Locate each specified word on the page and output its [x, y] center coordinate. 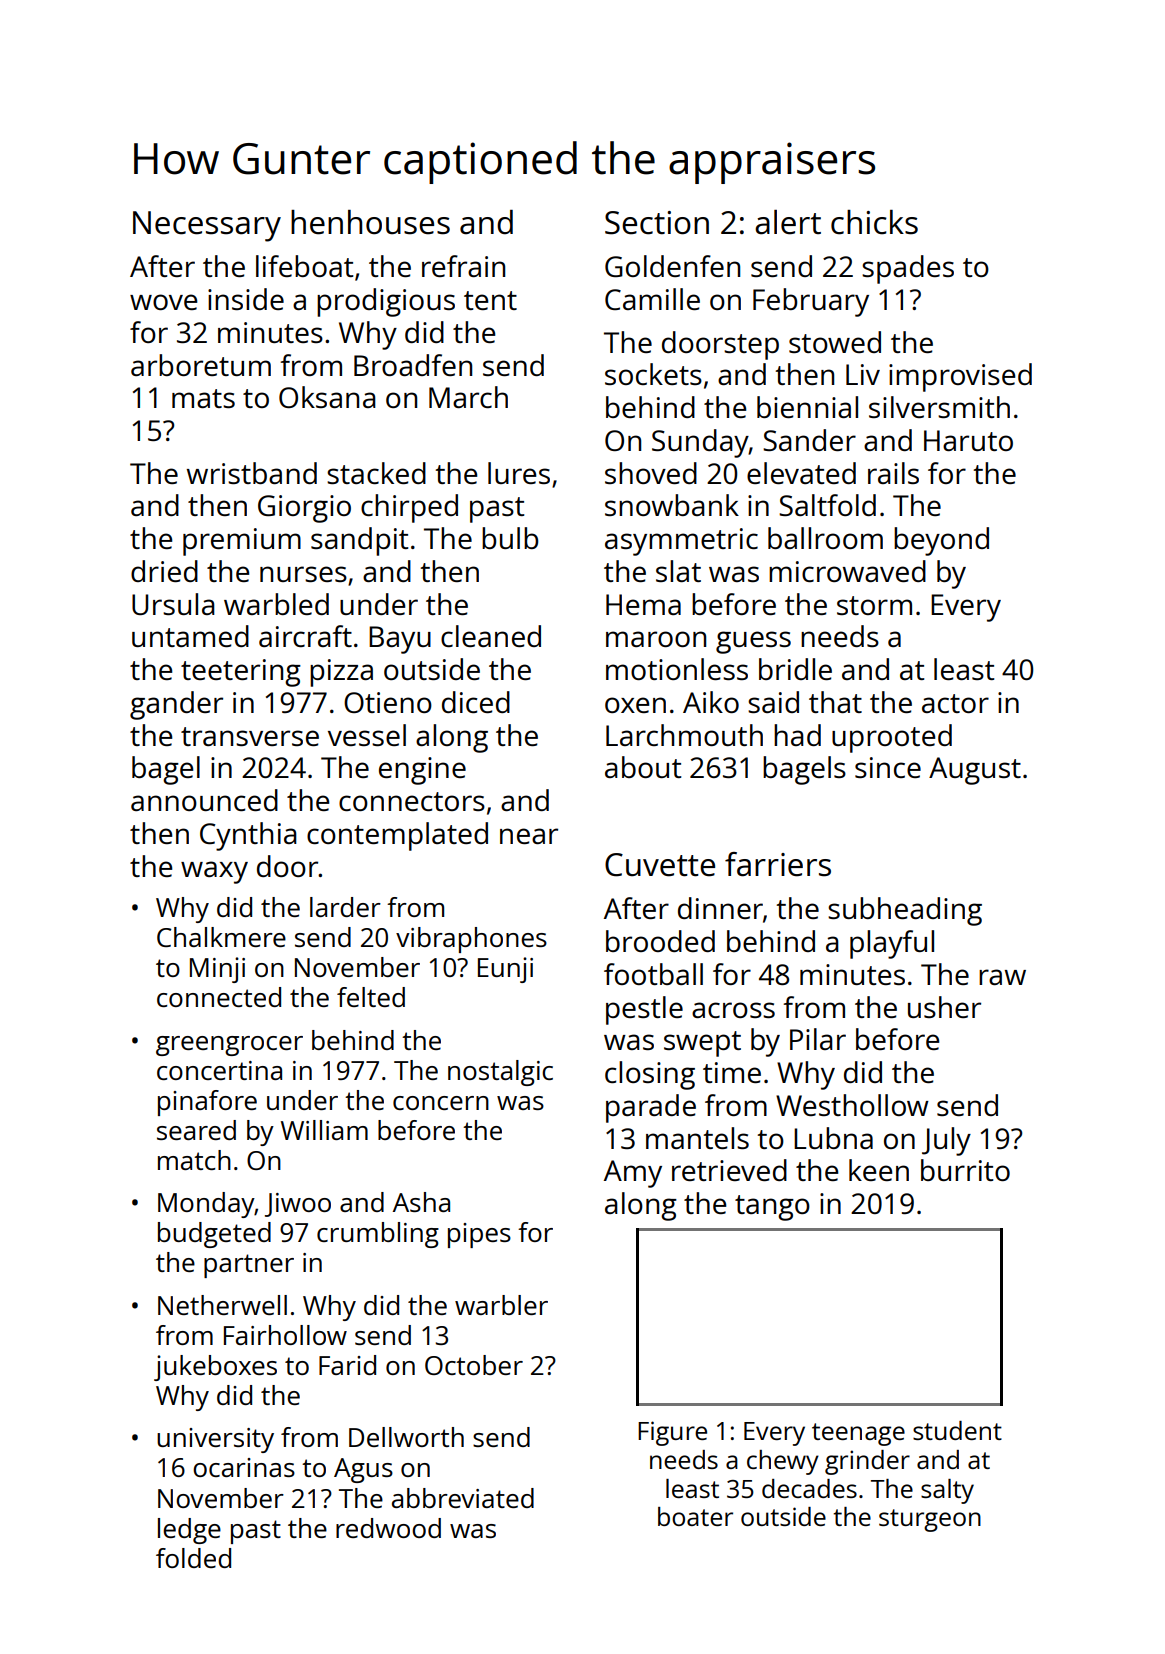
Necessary [207, 226]
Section [657, 223]
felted [371, 997]
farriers [778, 864]
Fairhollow [285, 1335]
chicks [874, 222]
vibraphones [471, 940]
